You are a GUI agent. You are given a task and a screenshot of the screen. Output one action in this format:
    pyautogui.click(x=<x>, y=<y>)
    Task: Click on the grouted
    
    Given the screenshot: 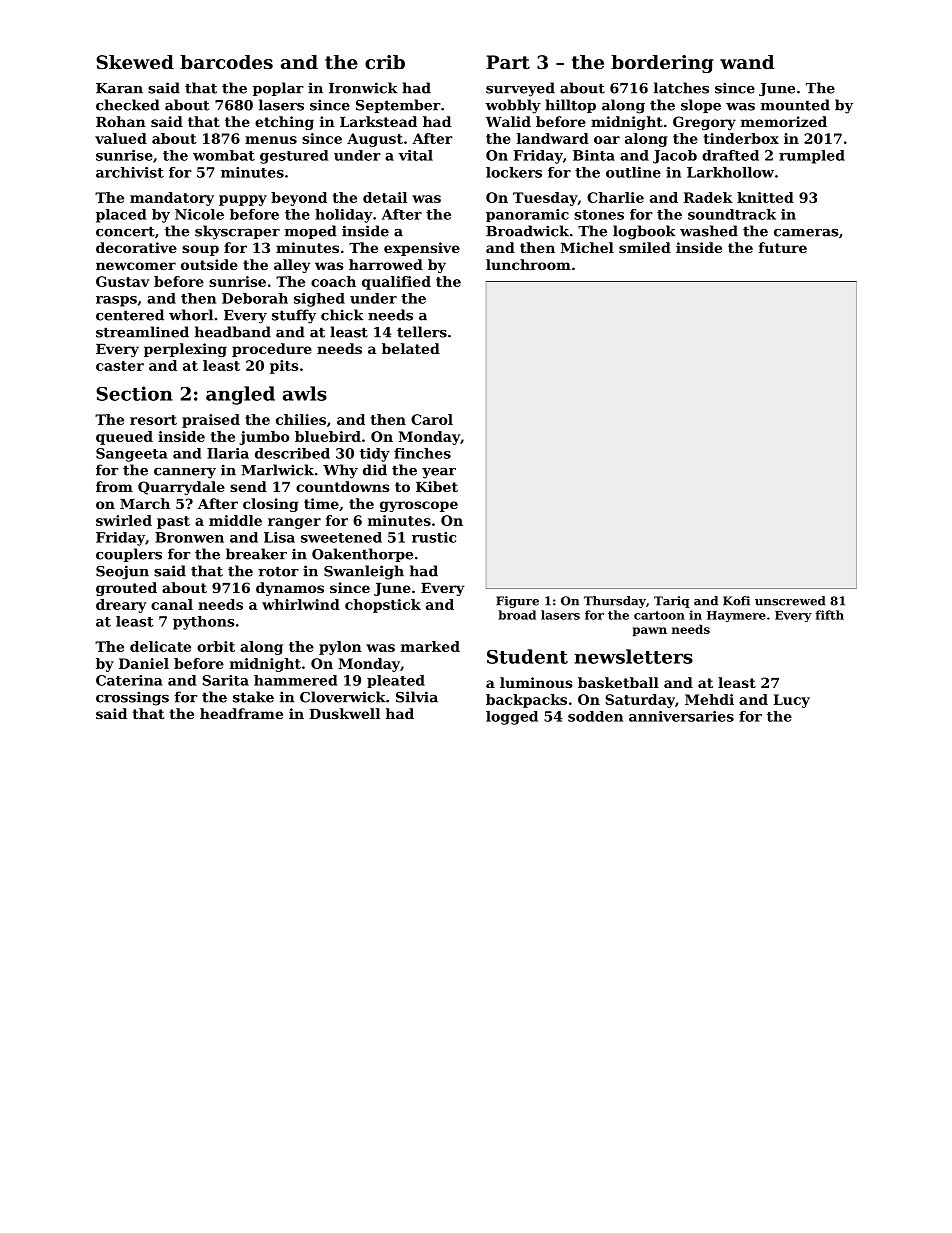 What is the action you would take?
    pyautogui.click(x=126, y=589)
